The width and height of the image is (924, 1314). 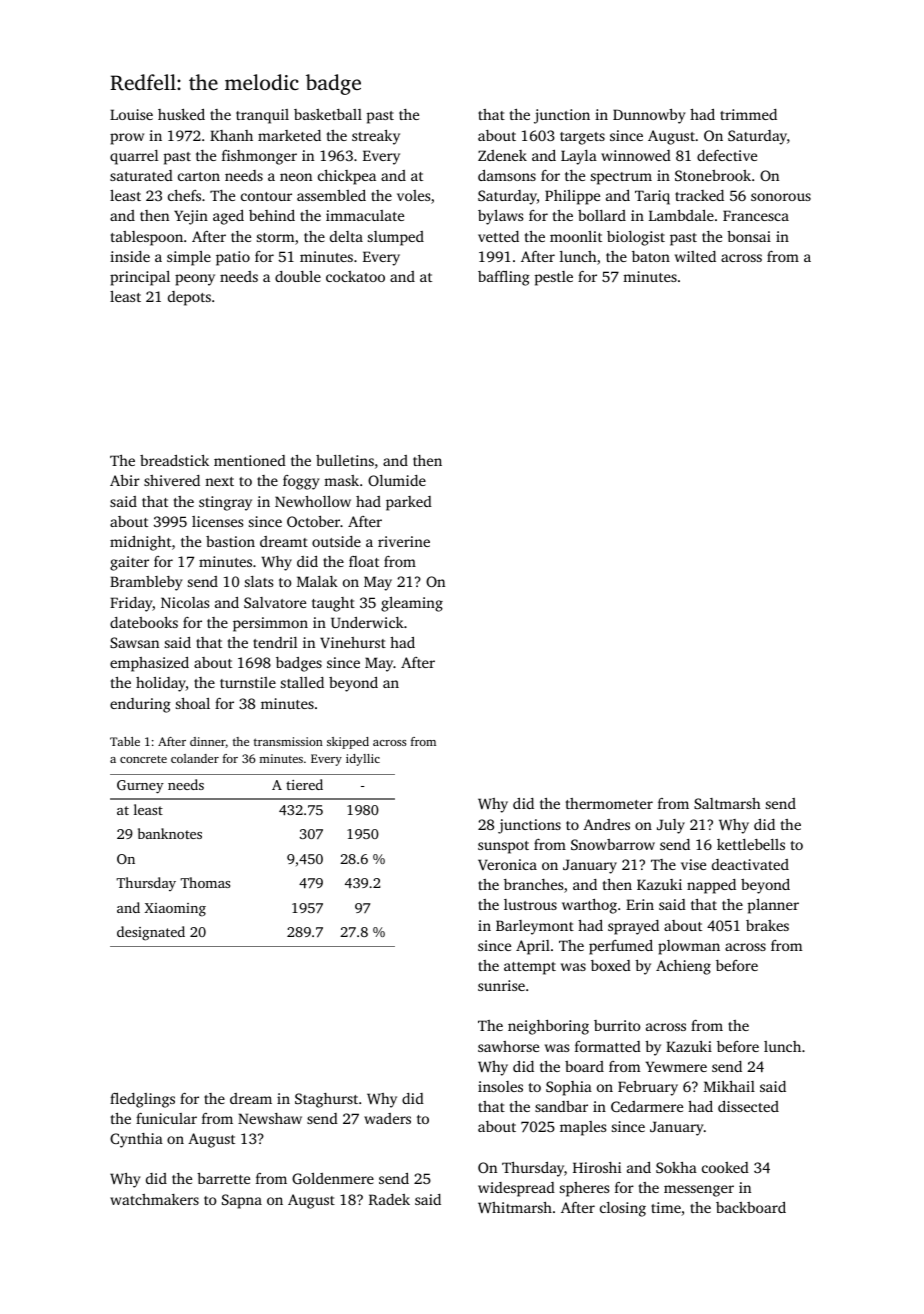 I want to click on shoal, so click(x=193, y=703).
